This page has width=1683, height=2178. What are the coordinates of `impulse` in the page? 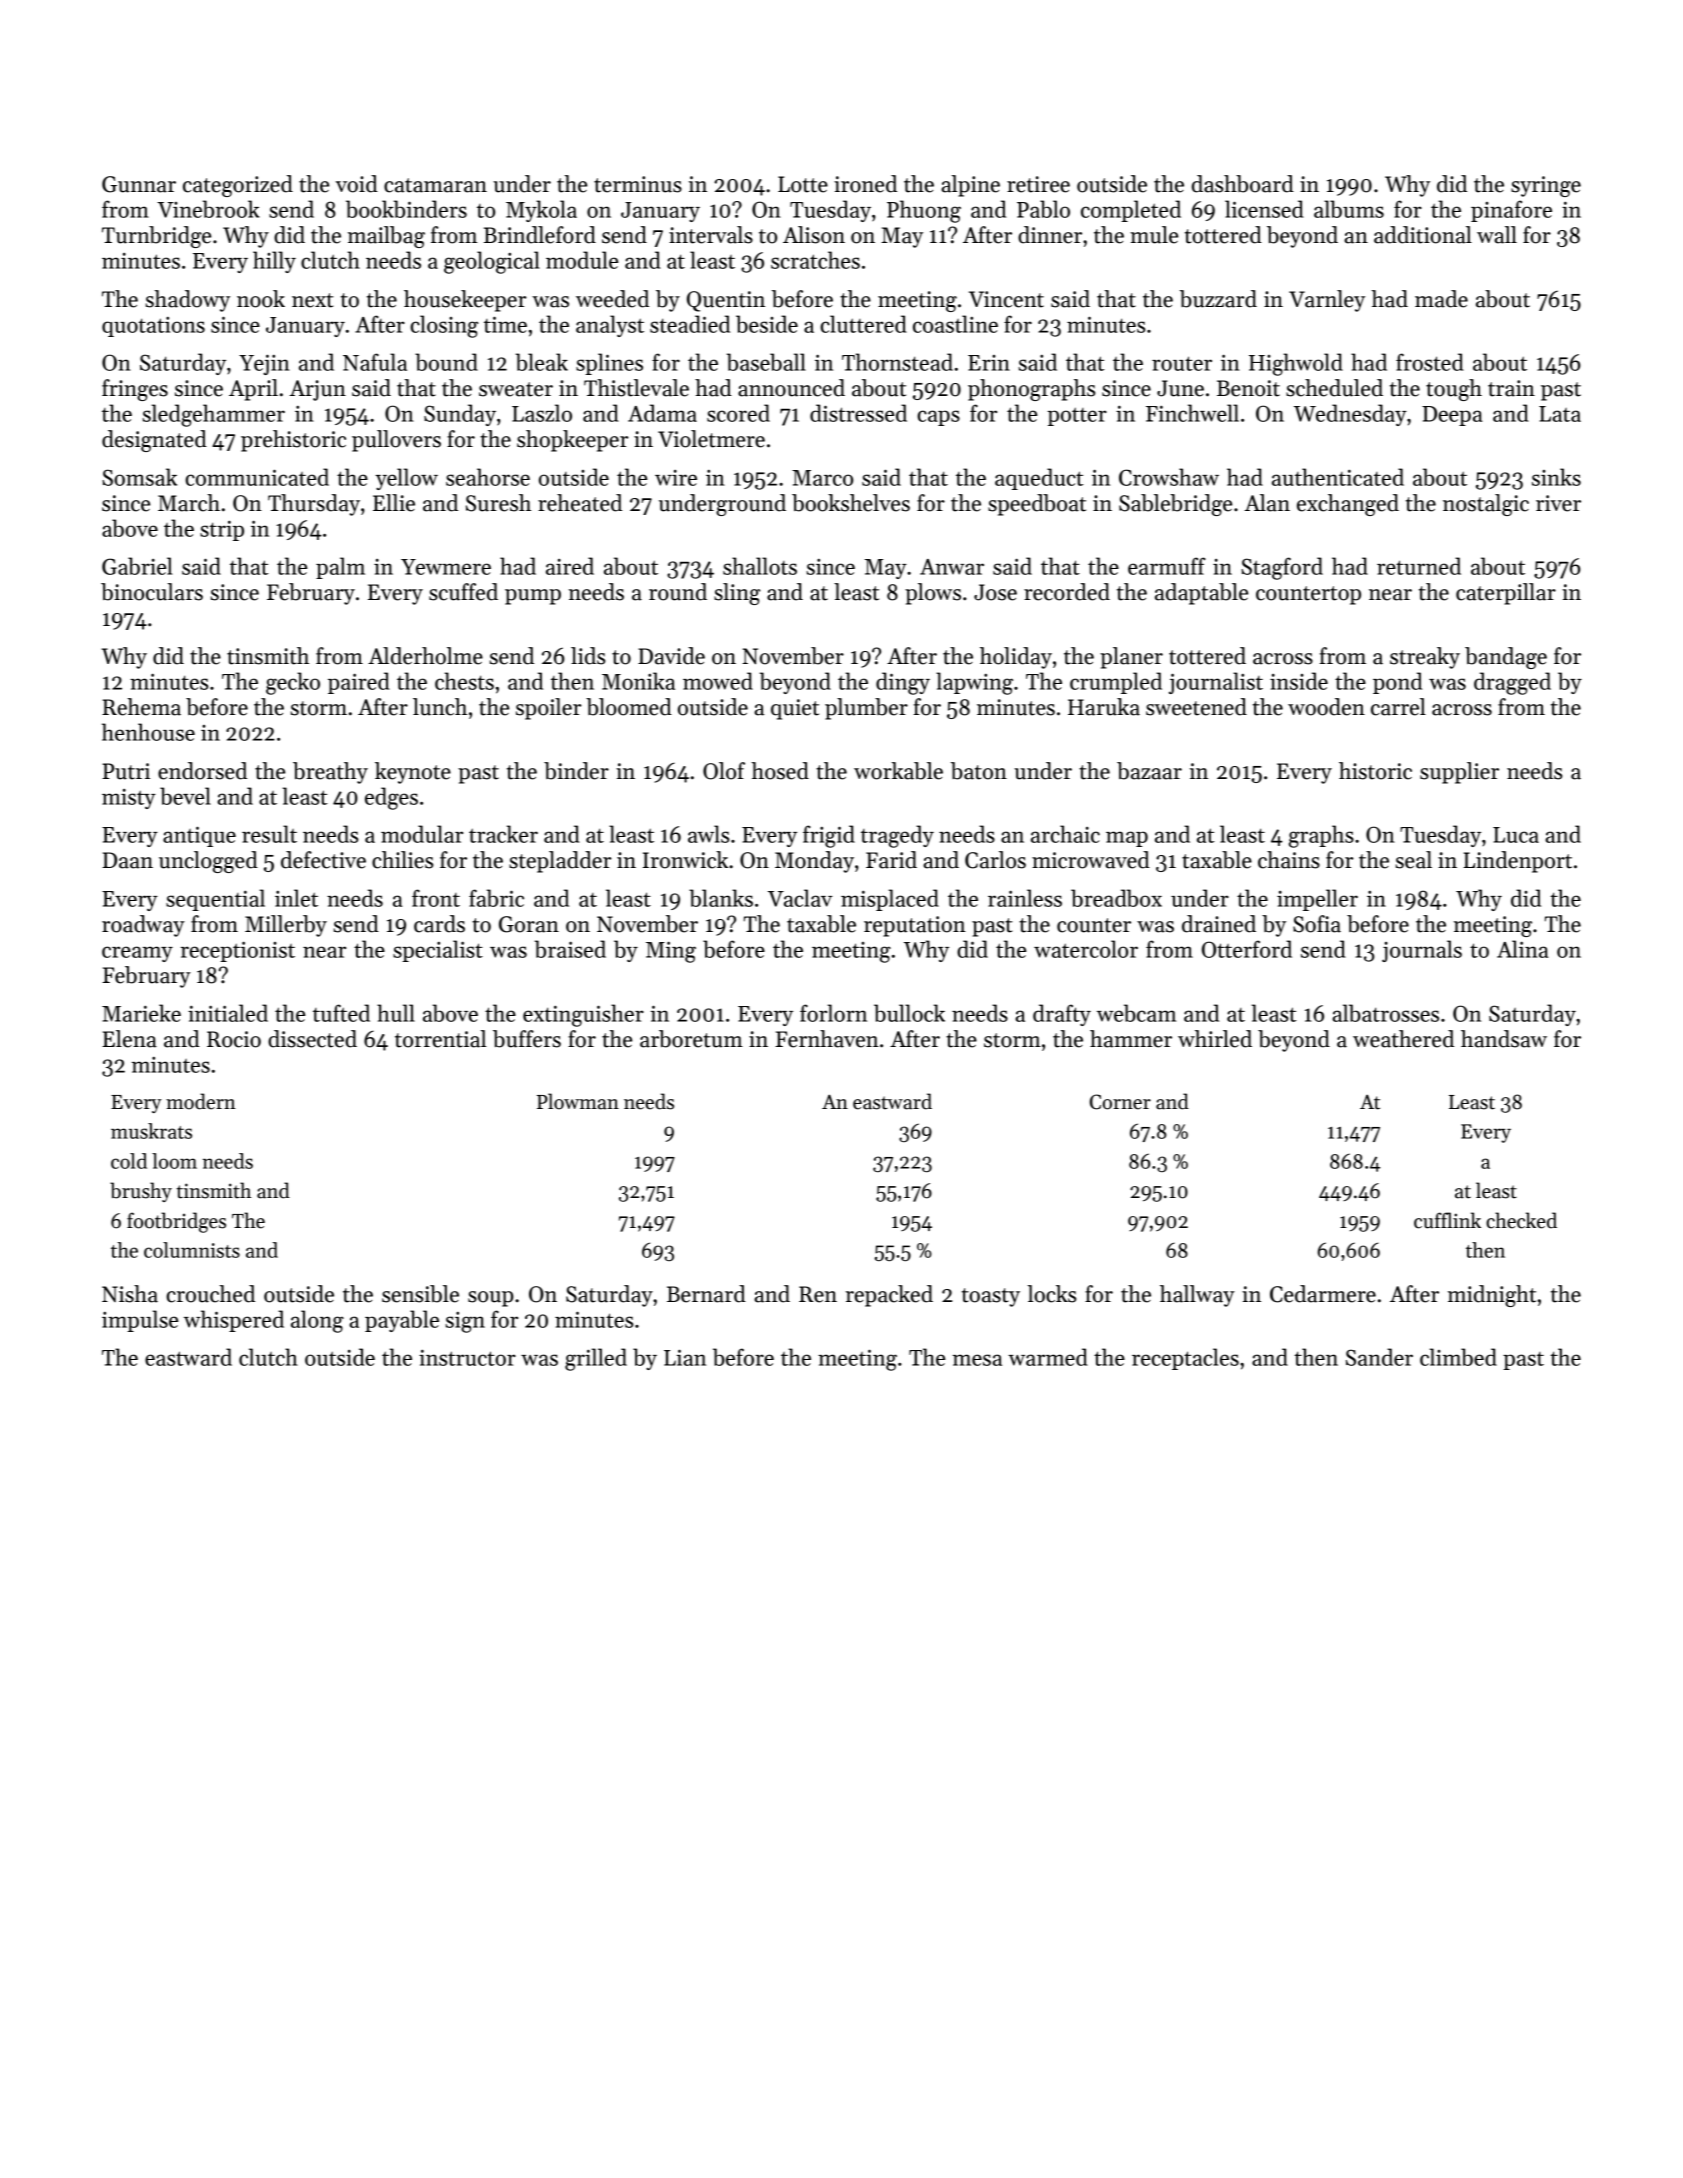 It's located at (140, 1321).
